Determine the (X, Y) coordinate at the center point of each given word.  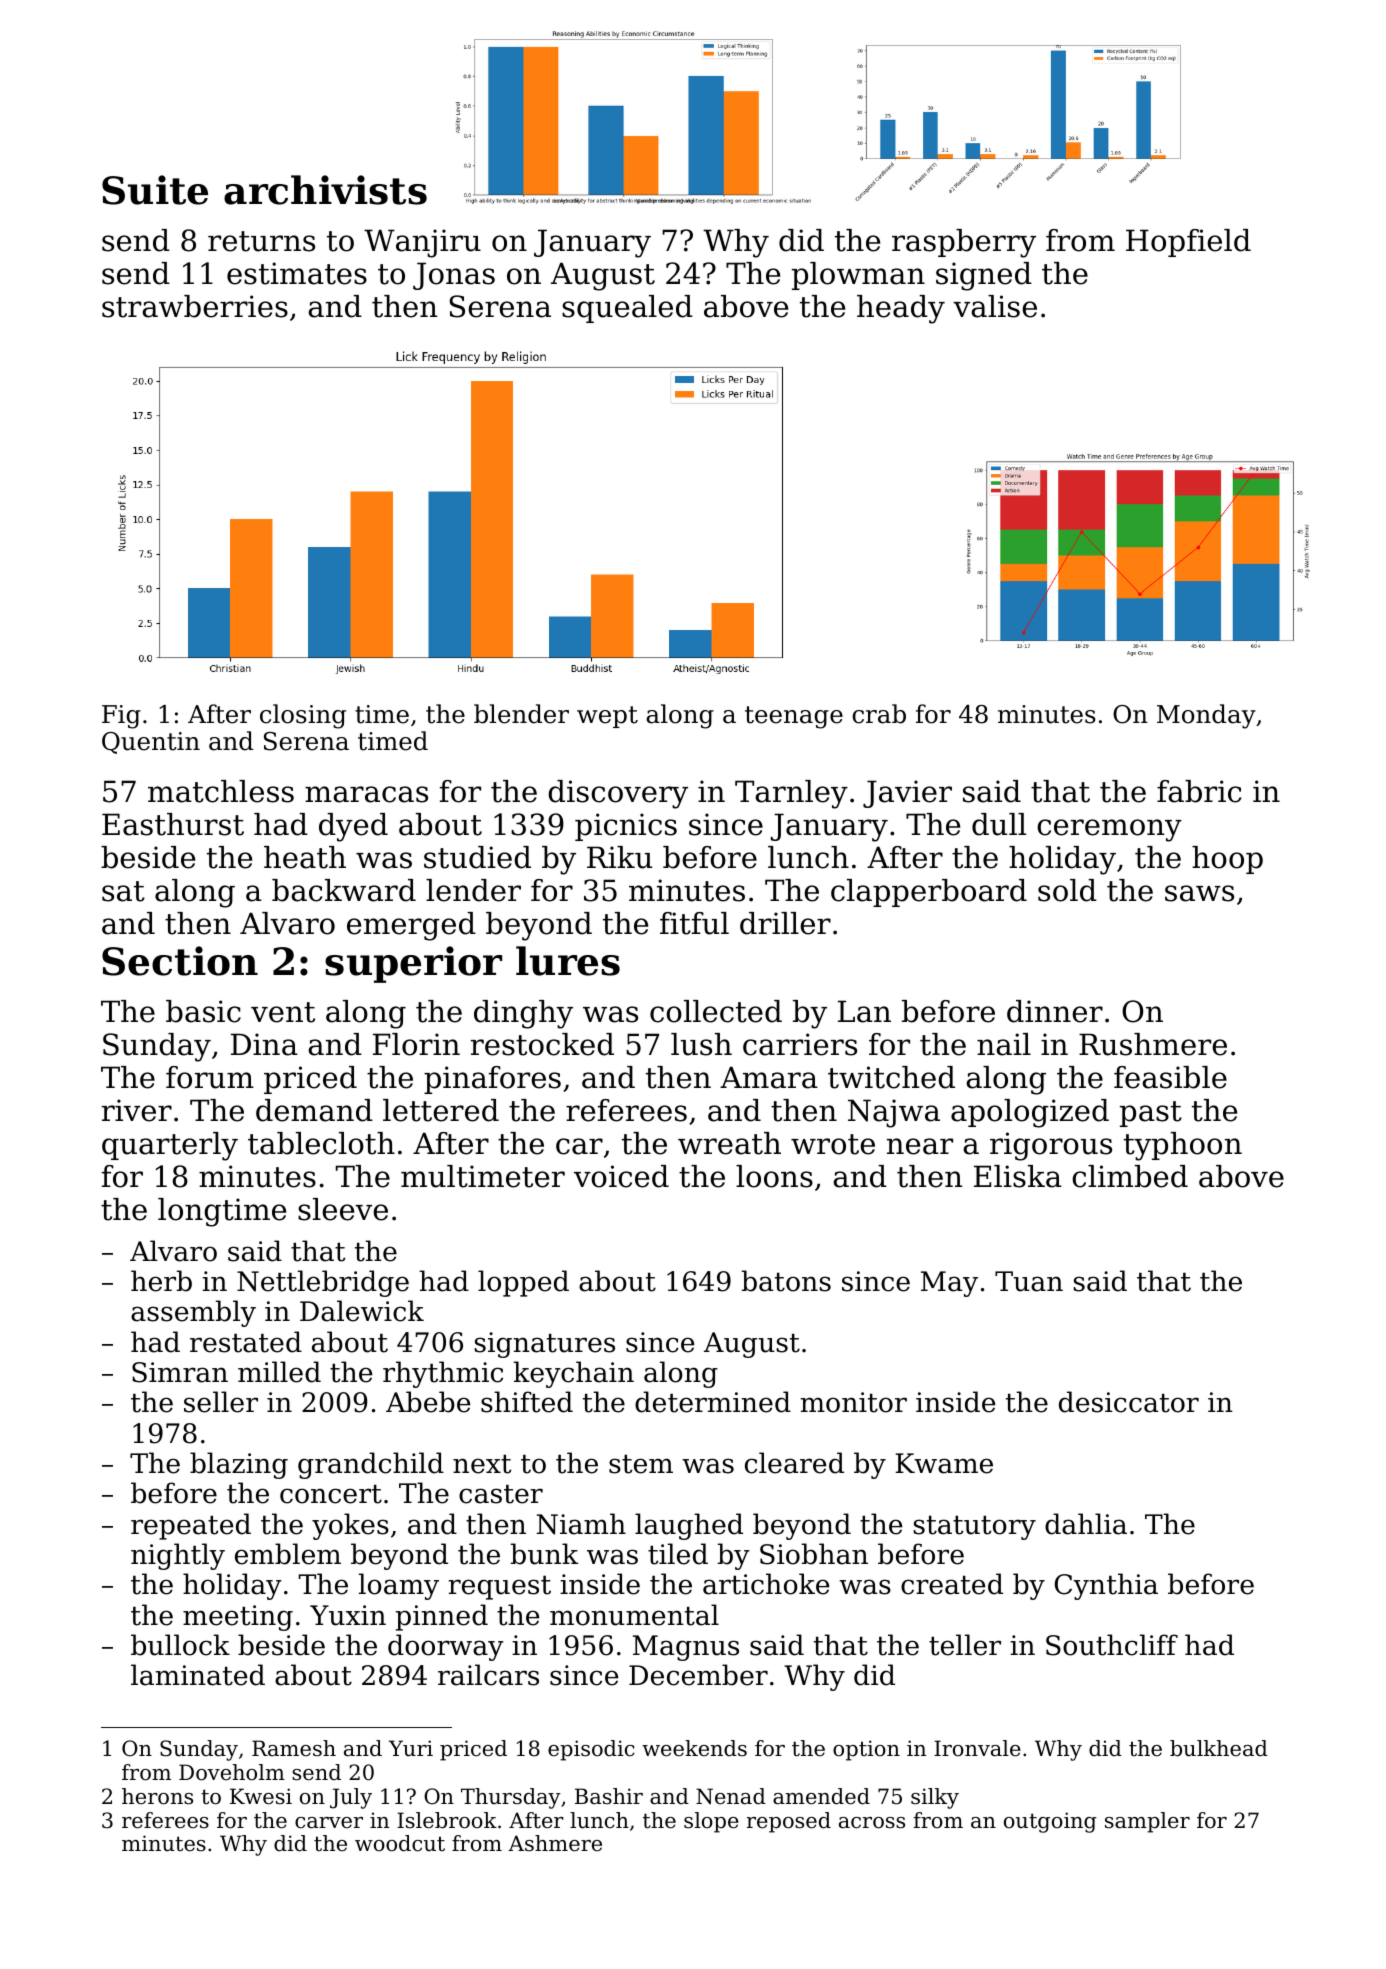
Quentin (151, 743)
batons (786, 1281)
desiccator (1129, 1402)
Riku (619, 857)
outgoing (1050, 1822)
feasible (1170, 1077)
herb (161, 1281)
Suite (155, 190)
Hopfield (1188, 243)
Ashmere (555, 1843)
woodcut (400, 1843)
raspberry (964, 243)
